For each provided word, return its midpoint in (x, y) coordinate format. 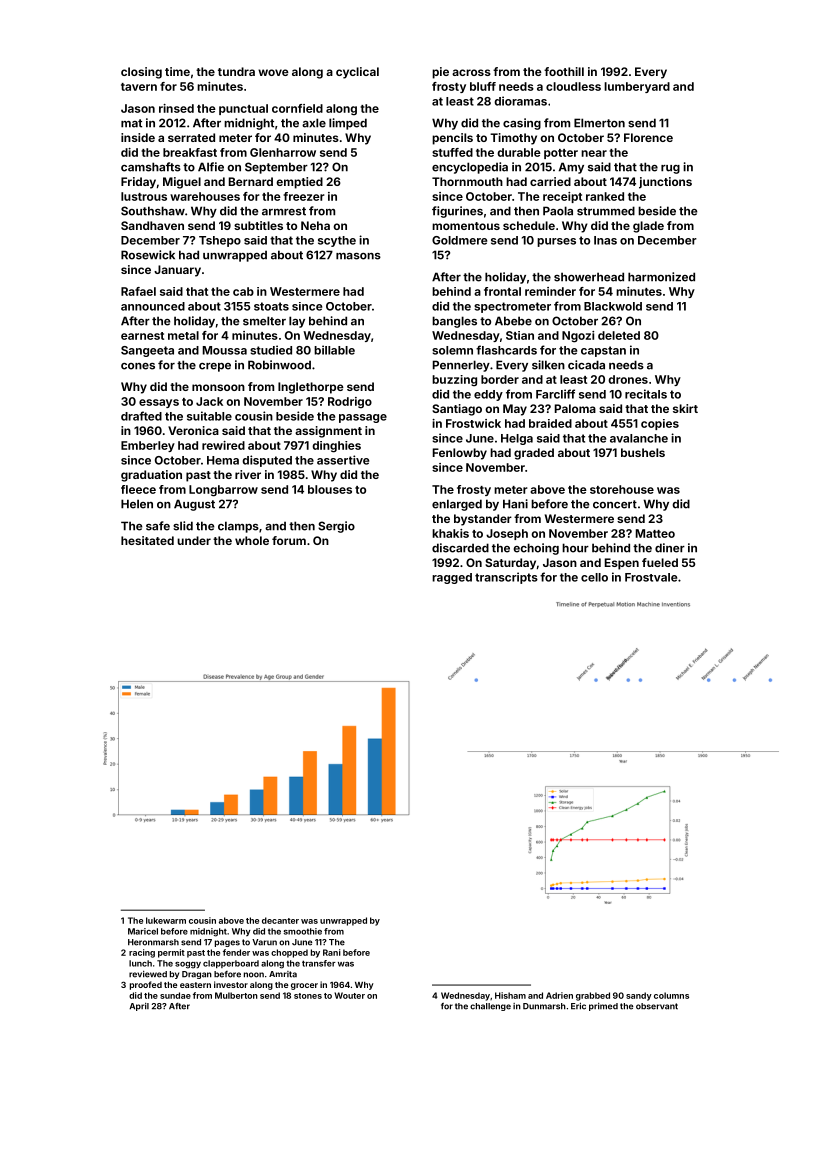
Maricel (143, 931)
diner (670, 548)
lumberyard (637, 87)
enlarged (457, 505)
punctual (243, 109)
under (194, 540)
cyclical (357, 73)
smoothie (303, 931)
